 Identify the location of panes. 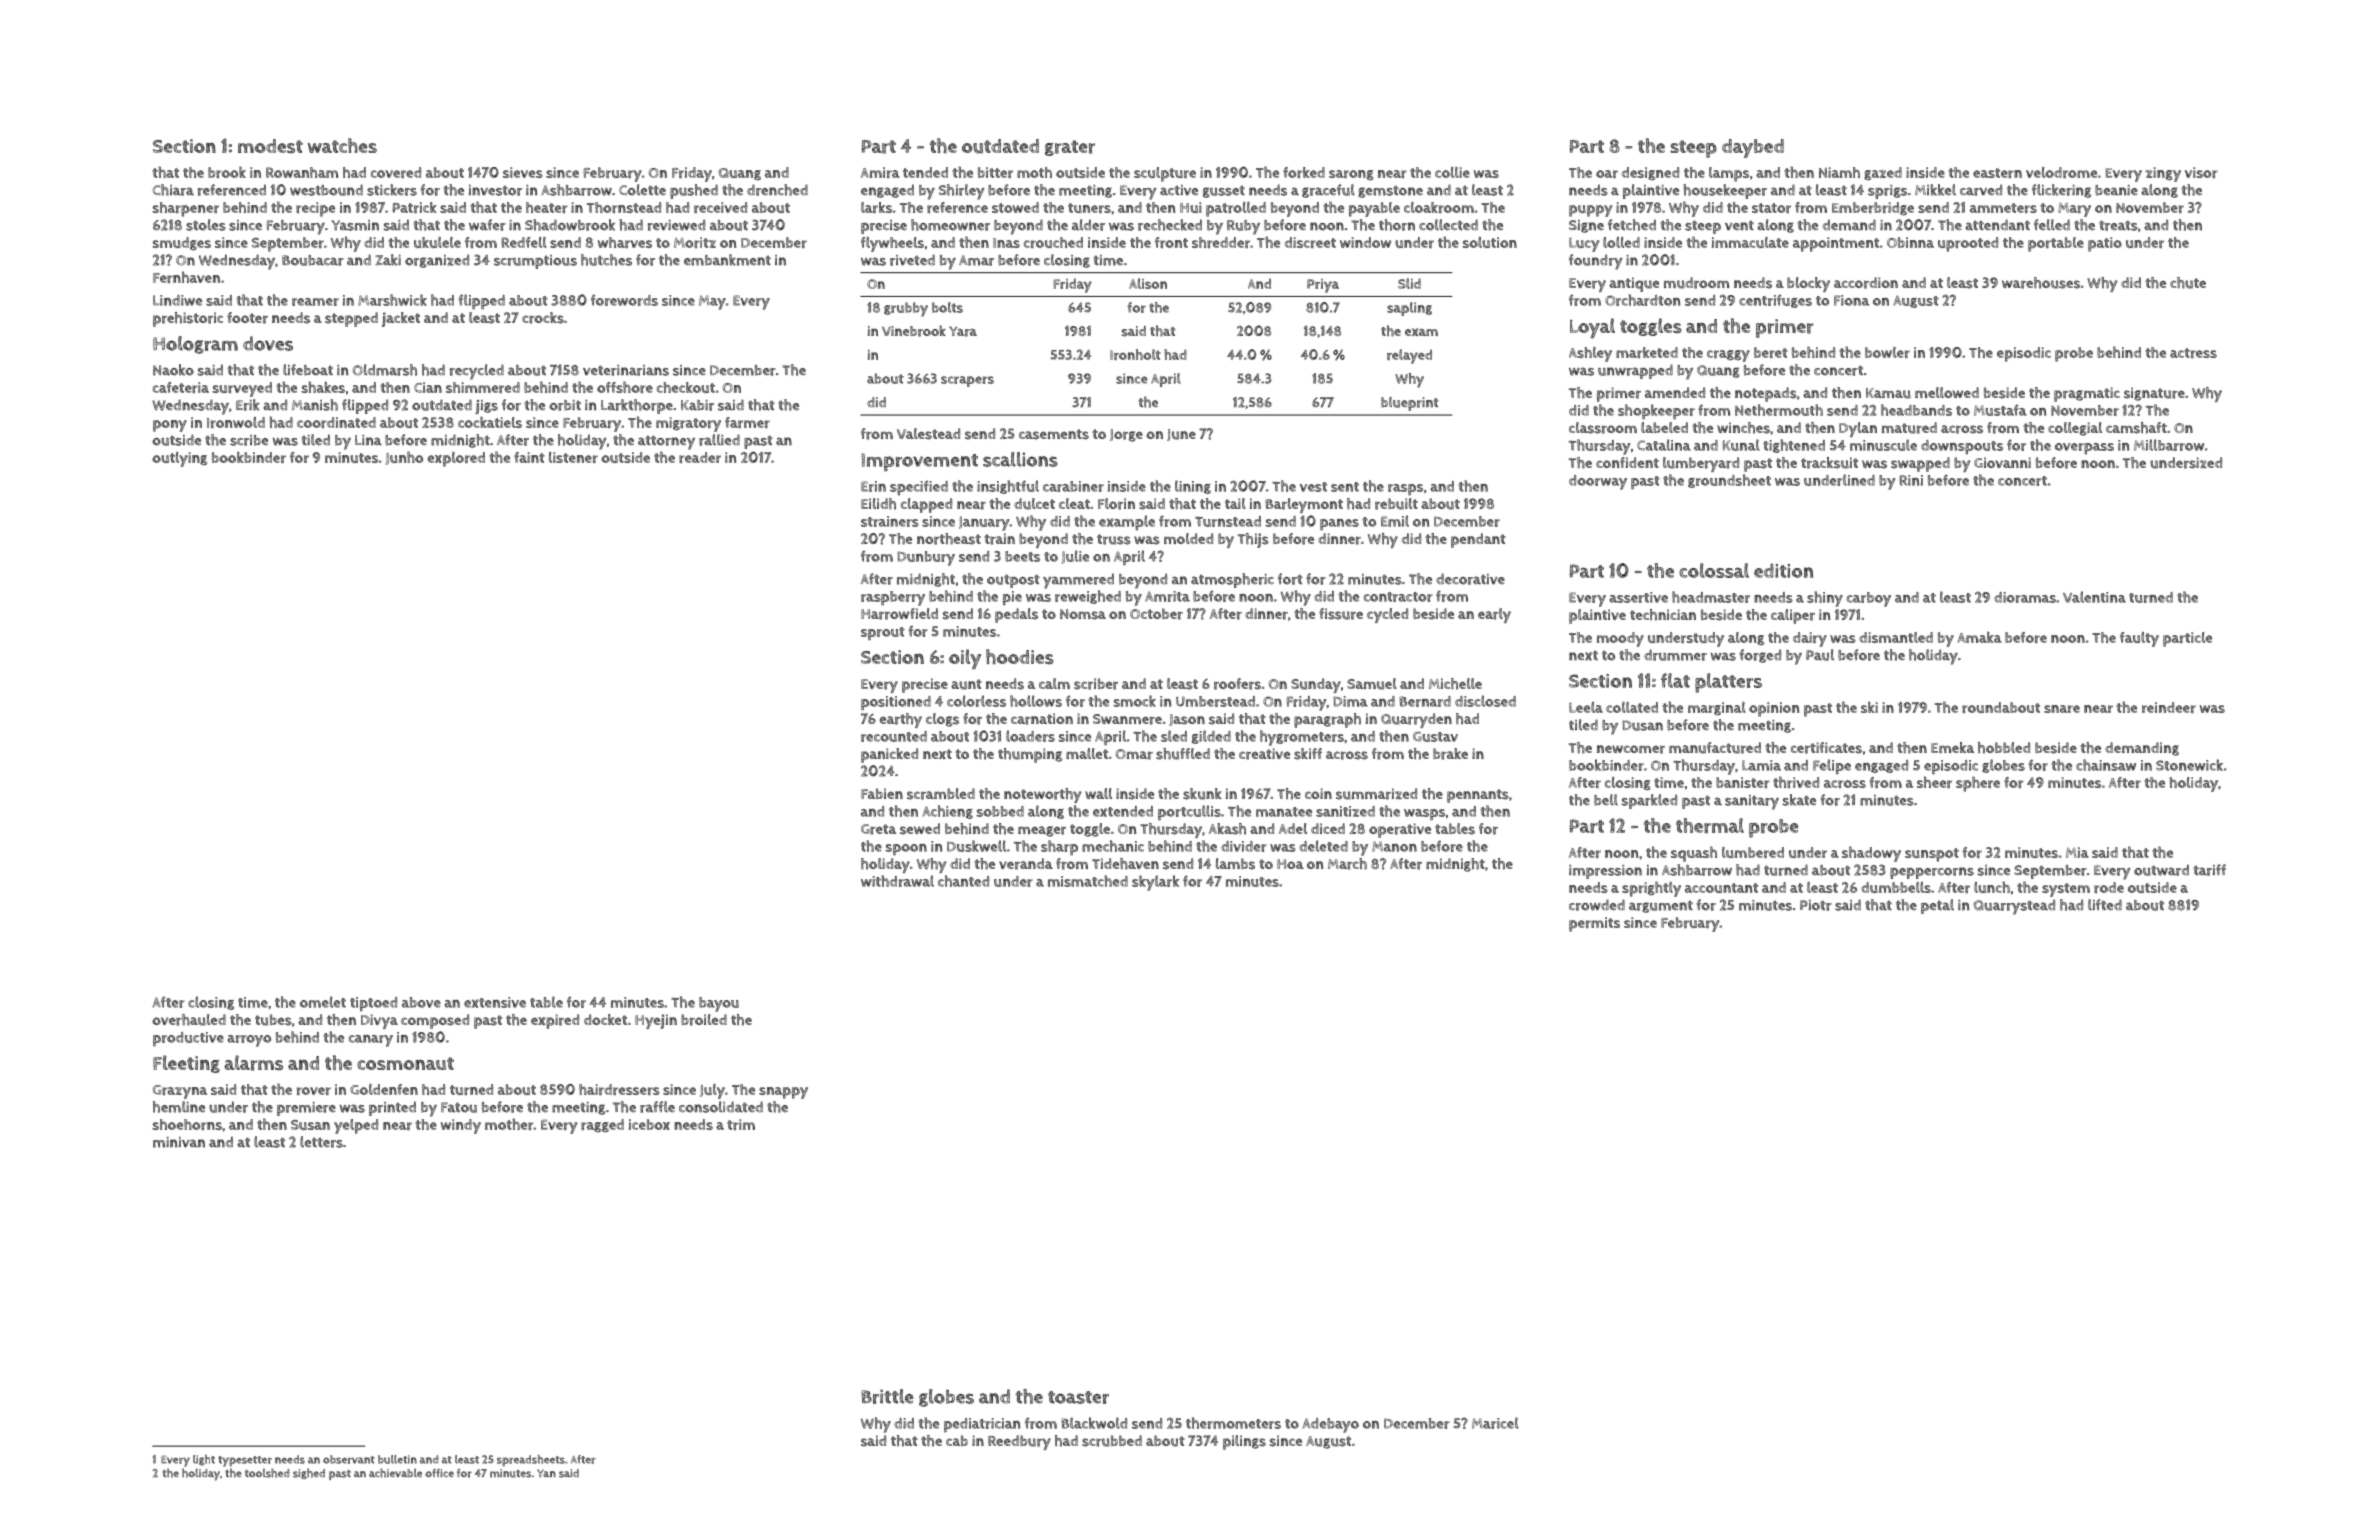
(1339, 525).
